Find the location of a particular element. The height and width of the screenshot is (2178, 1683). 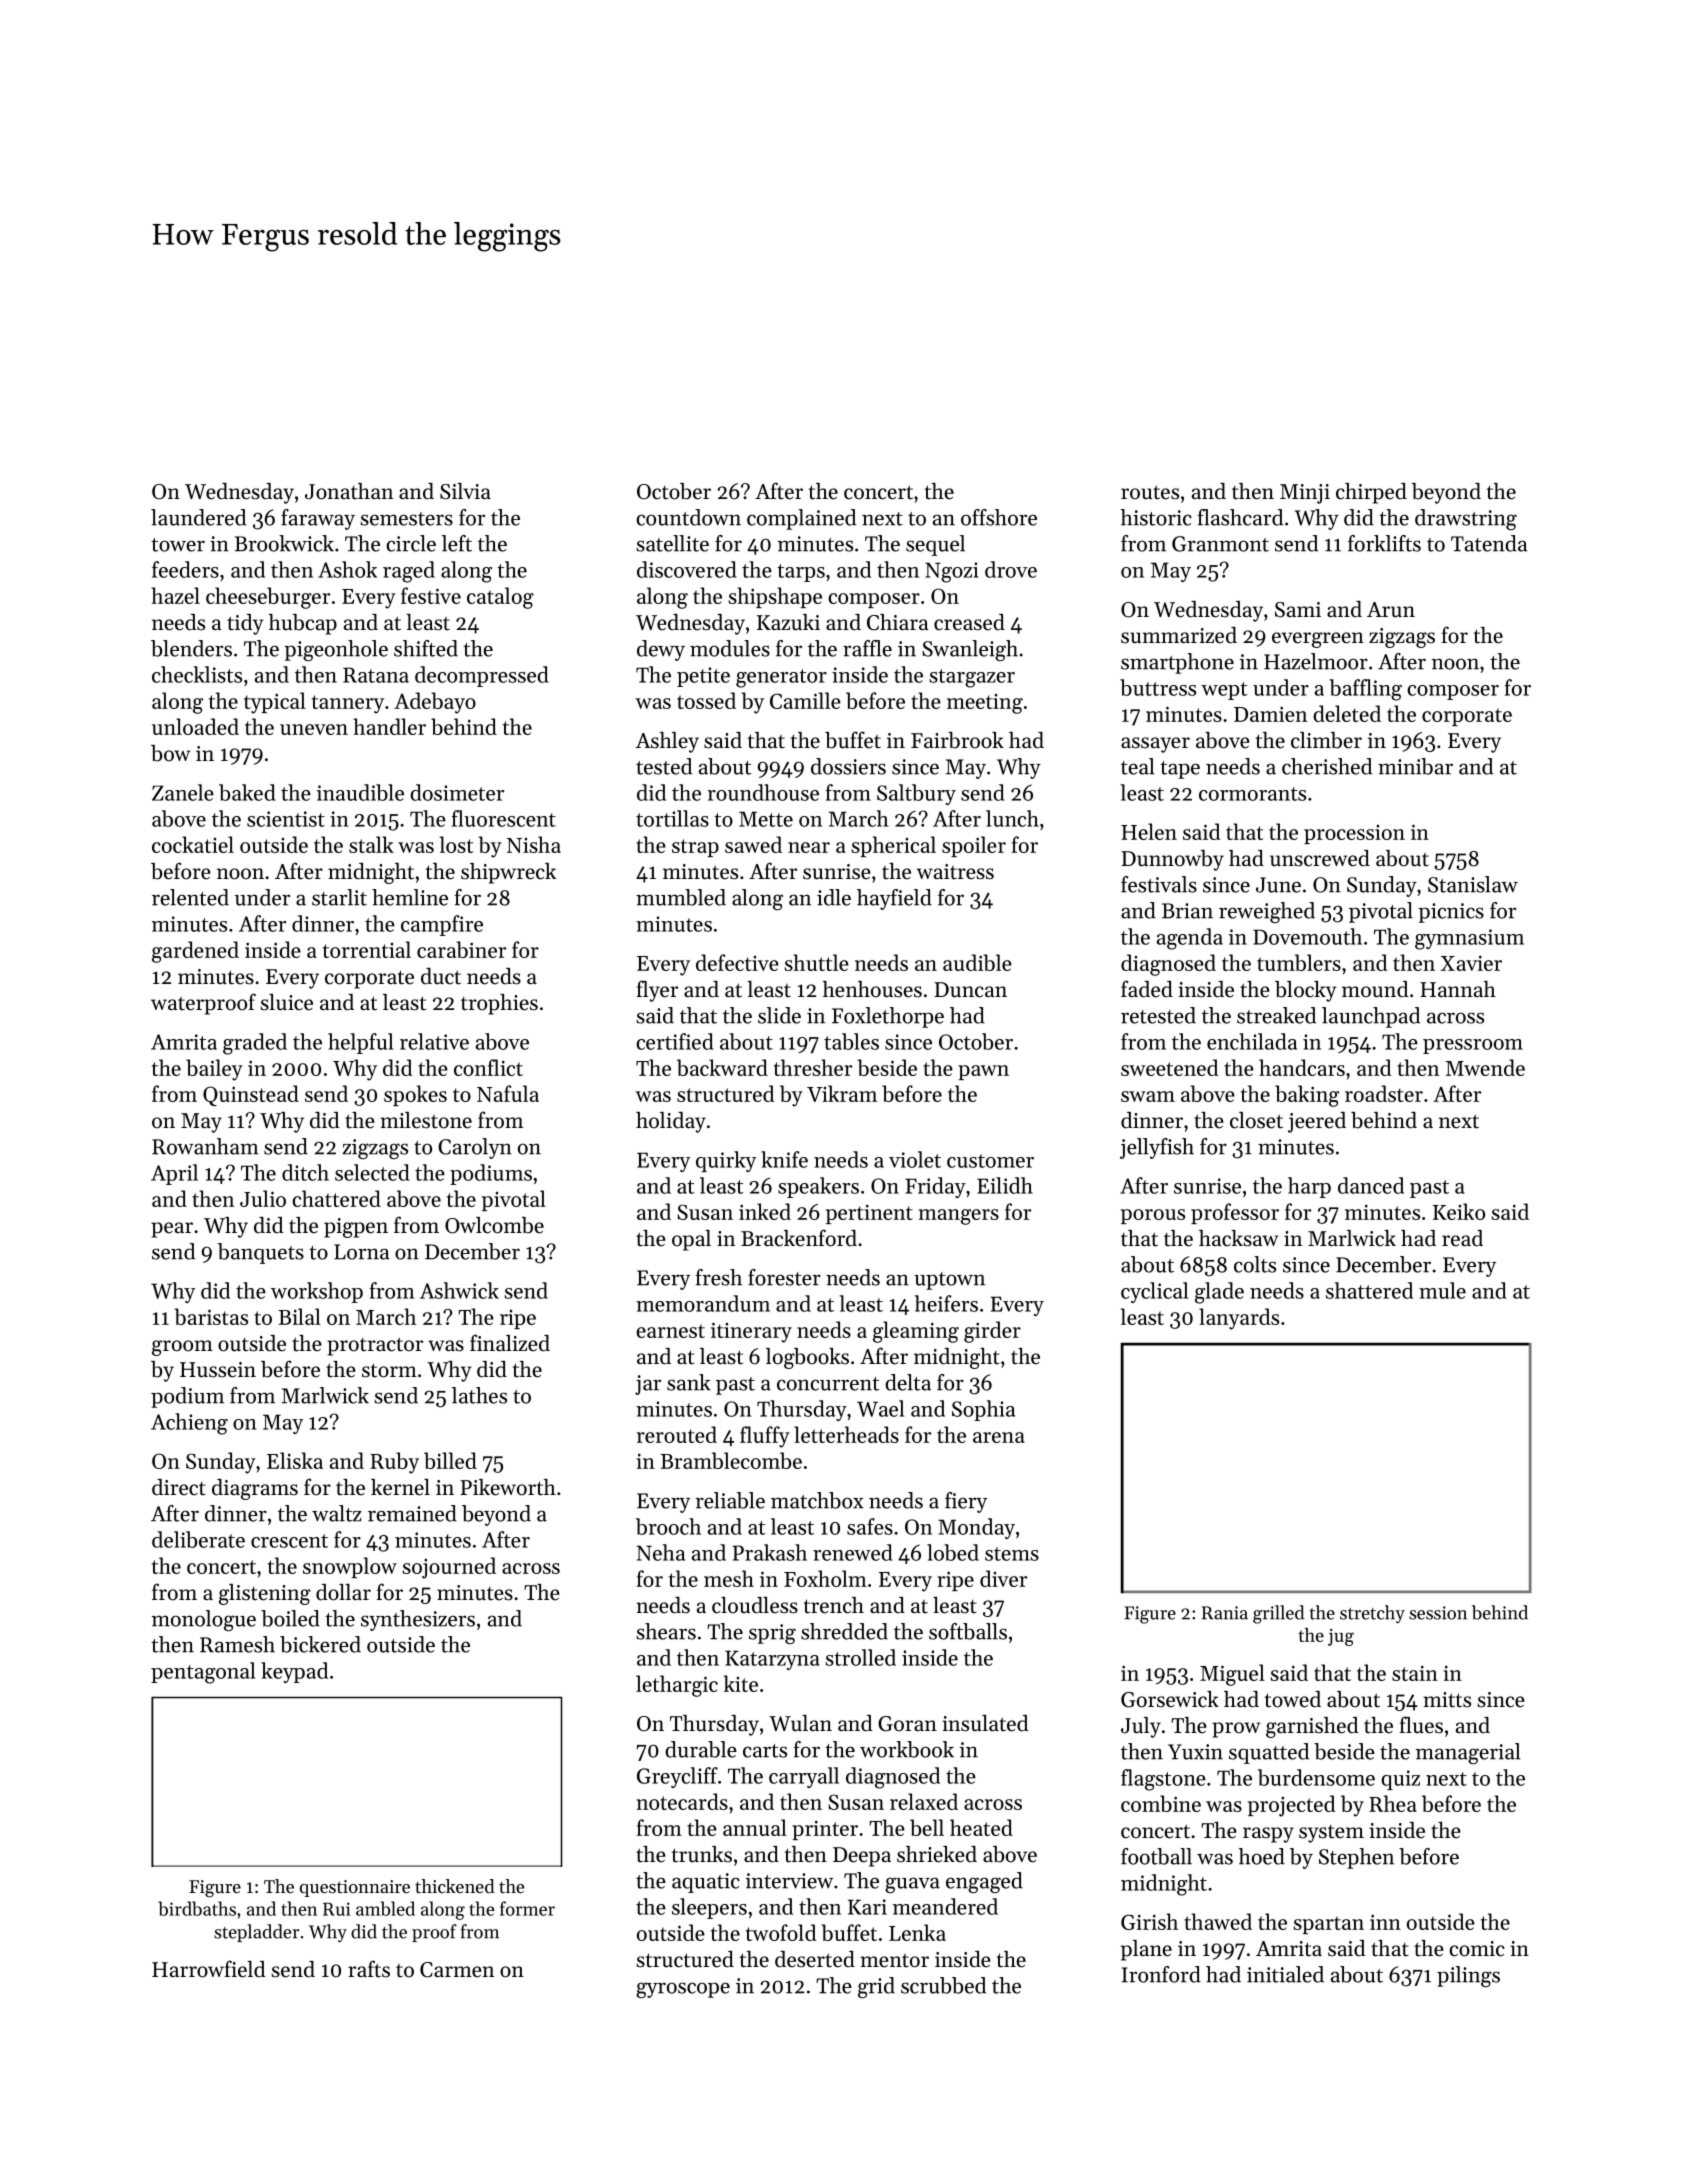

lanyards is located at coordinates (1239, 1319).
